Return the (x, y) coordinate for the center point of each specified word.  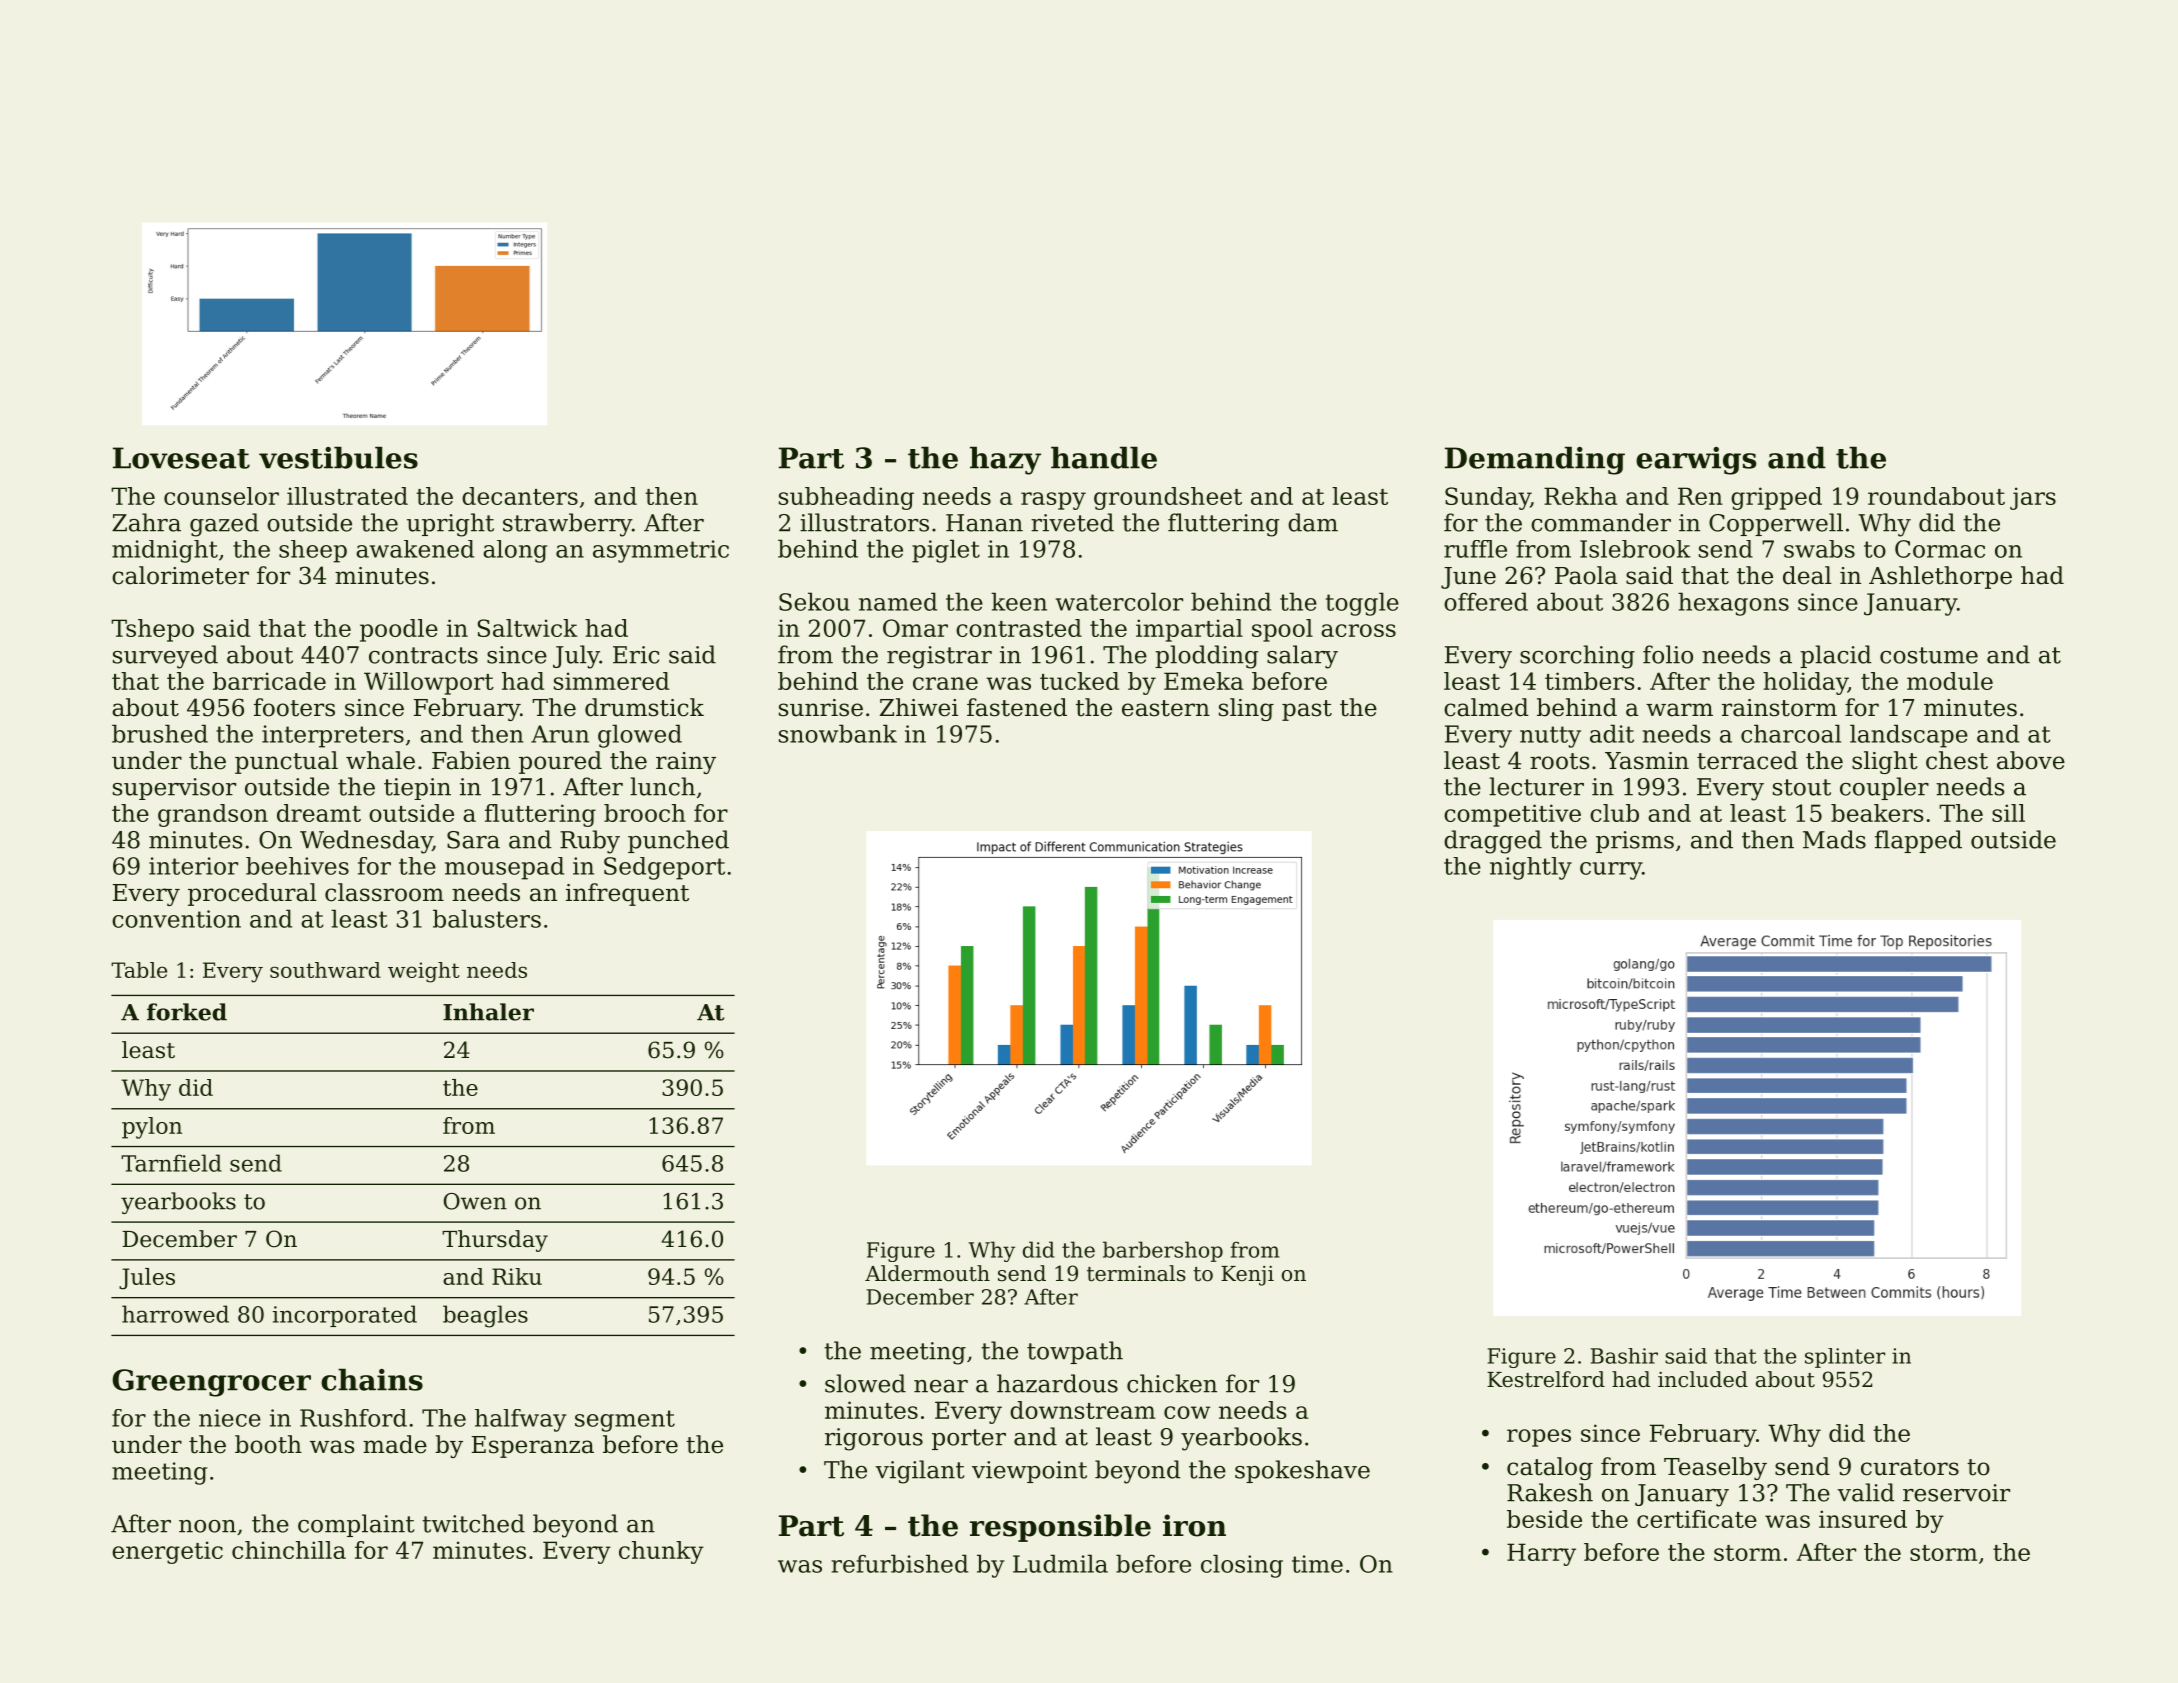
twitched (473, 1523)
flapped (1918, 841)
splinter (1845, 1358)
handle (1104, 457)
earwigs (1696, 461)
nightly (1531, 868)
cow (1187, 1412)
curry (1611, 871)
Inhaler (488, 1012)
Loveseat (181, 458)
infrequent (627, 894)
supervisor (174, 789)
